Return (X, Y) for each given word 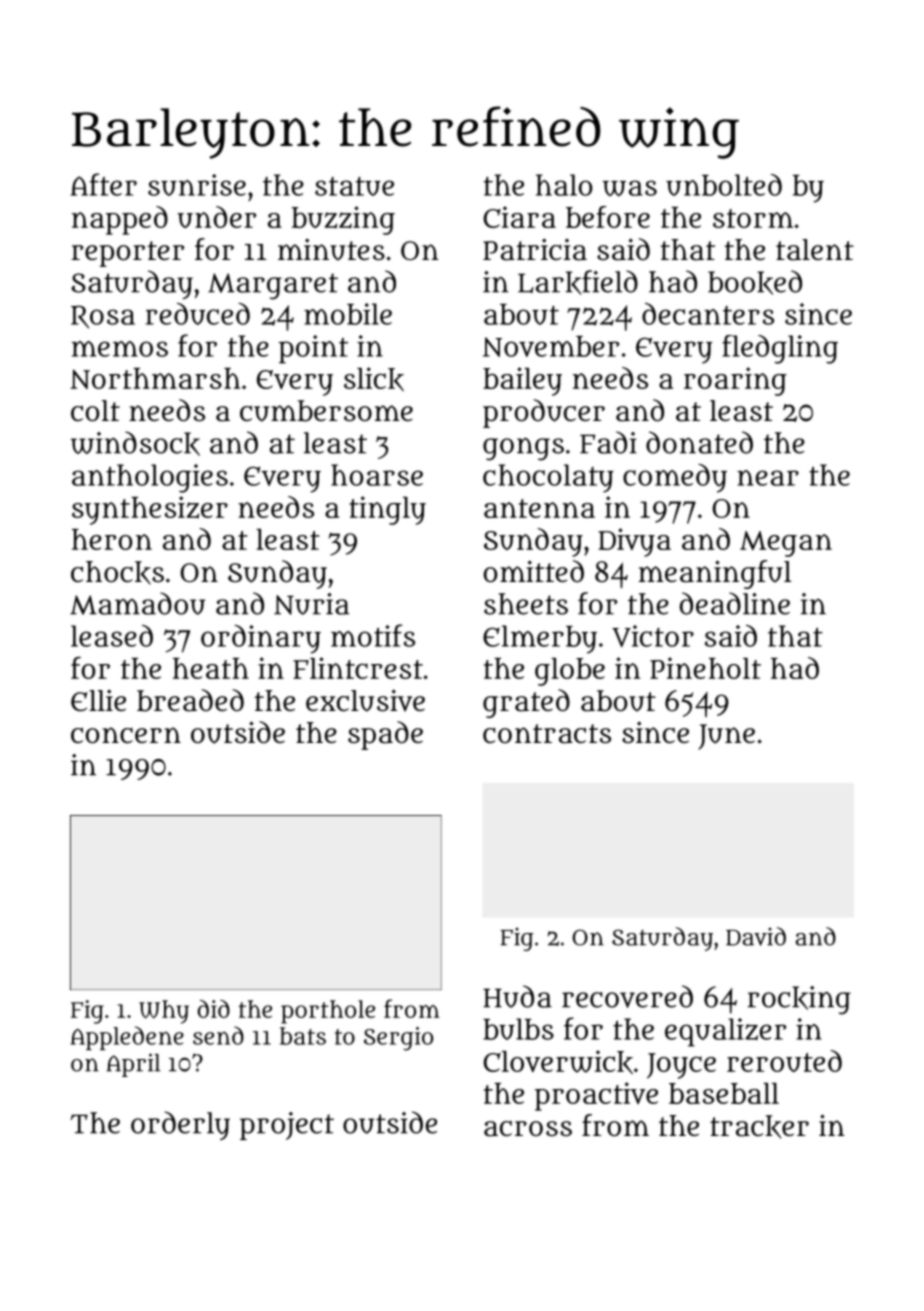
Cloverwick (558, 1062)
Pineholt (705, 668)
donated (699, 442)
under (216, 217)
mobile (348, 314)
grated (526, 703)
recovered (627, 996)
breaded (190, 700)
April (133, 1065)
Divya (634, 542)
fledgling (780, 349)
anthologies (150, 478)
